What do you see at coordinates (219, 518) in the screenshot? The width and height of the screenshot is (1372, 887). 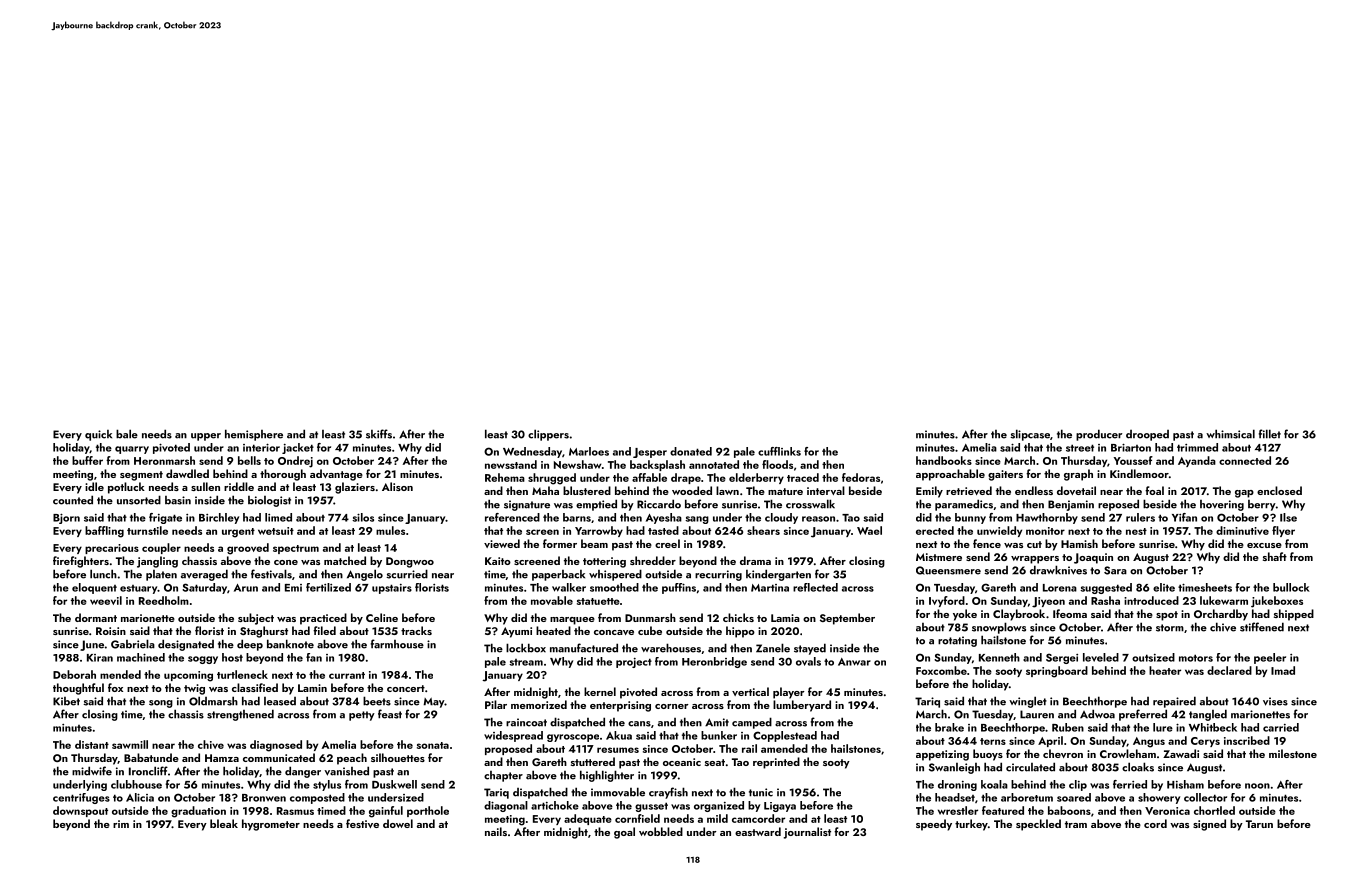 I see `Birchley` at bounding box center [219, 518].
